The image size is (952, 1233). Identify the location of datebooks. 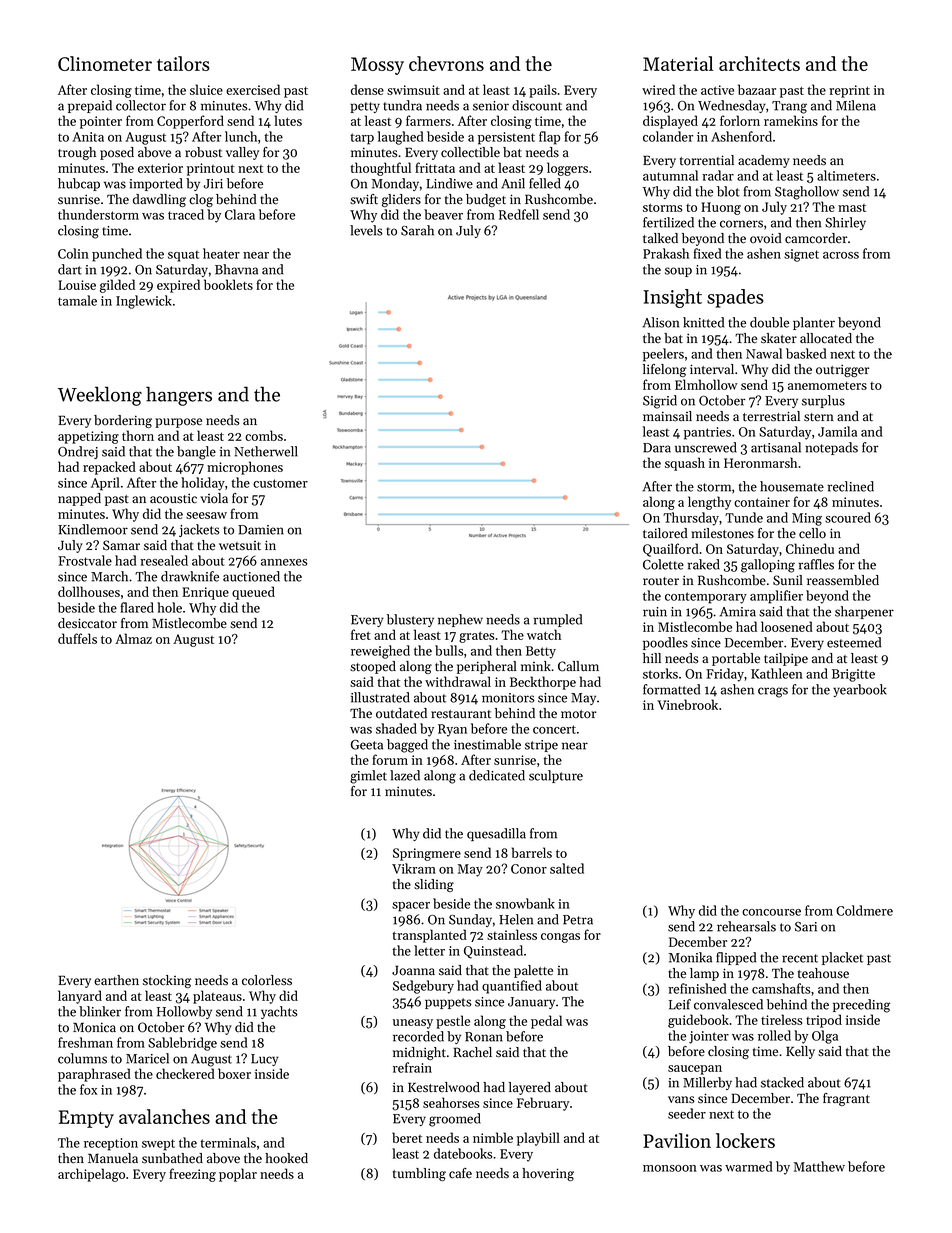
(463, 1153).
